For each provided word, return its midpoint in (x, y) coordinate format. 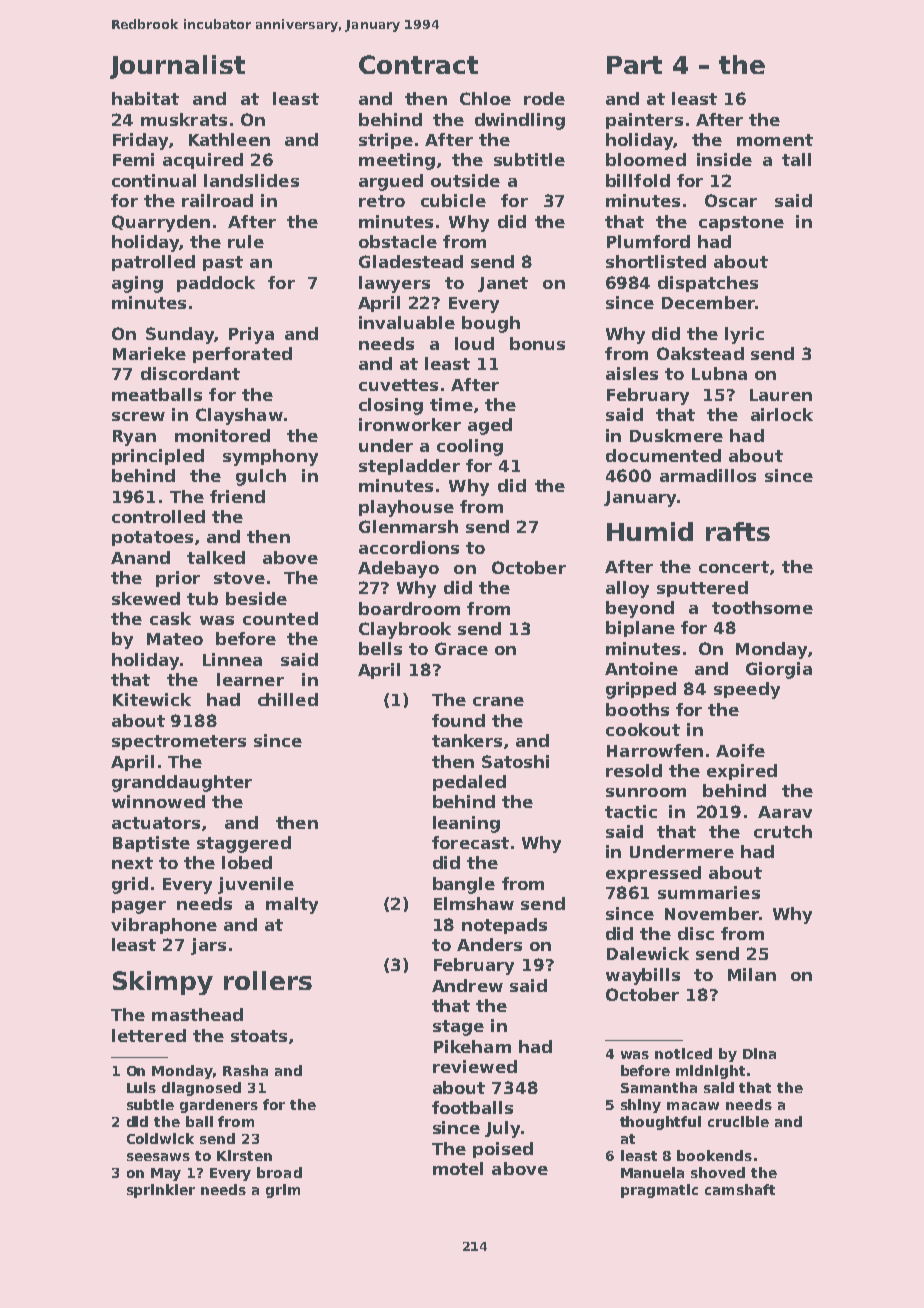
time (451, 404)
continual (154, 180)
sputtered (702, 589)
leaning (466, 824)
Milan (752, 974)
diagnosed (201, 1089)
